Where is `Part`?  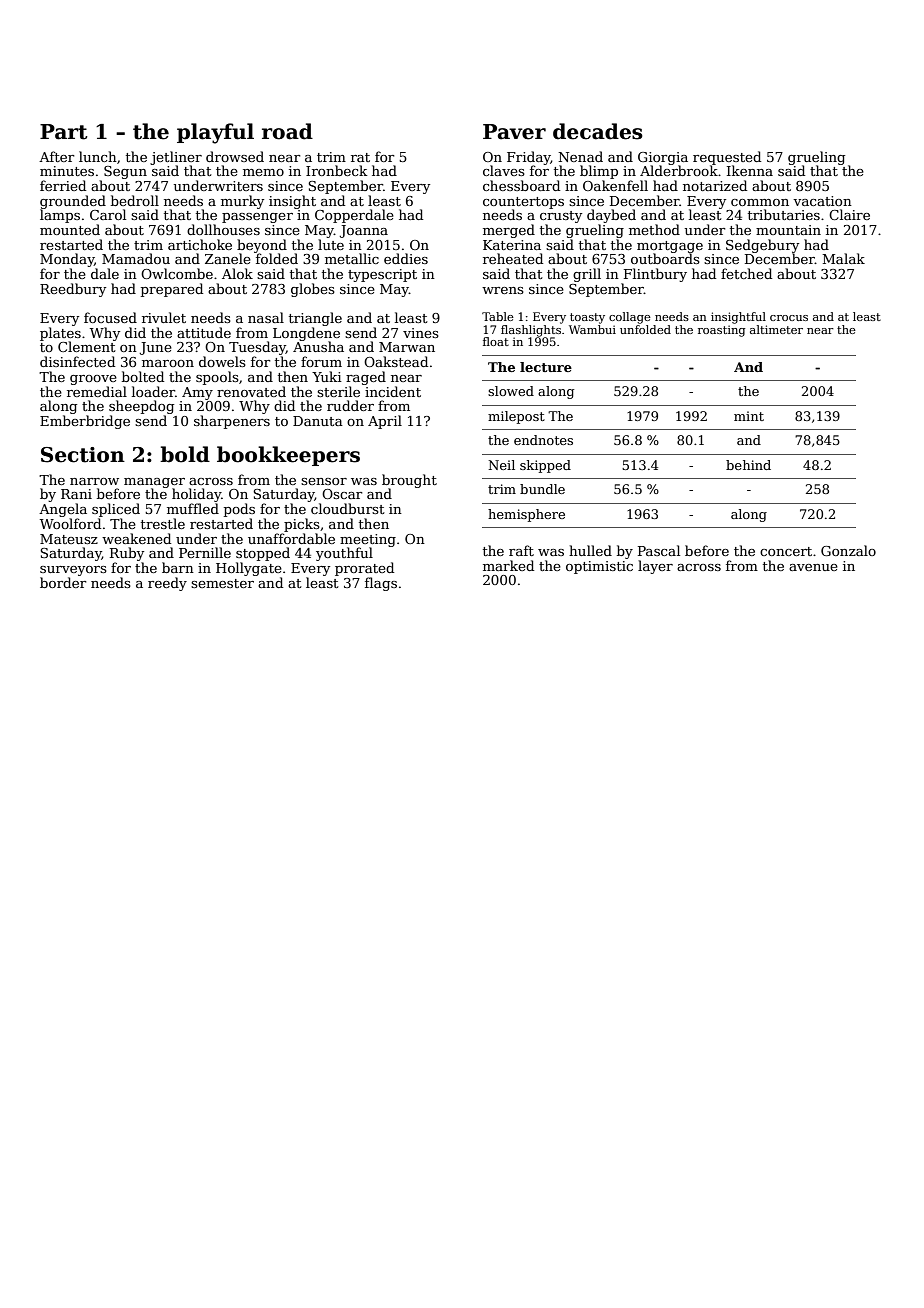 Part is located at coordinates (63, 132).
